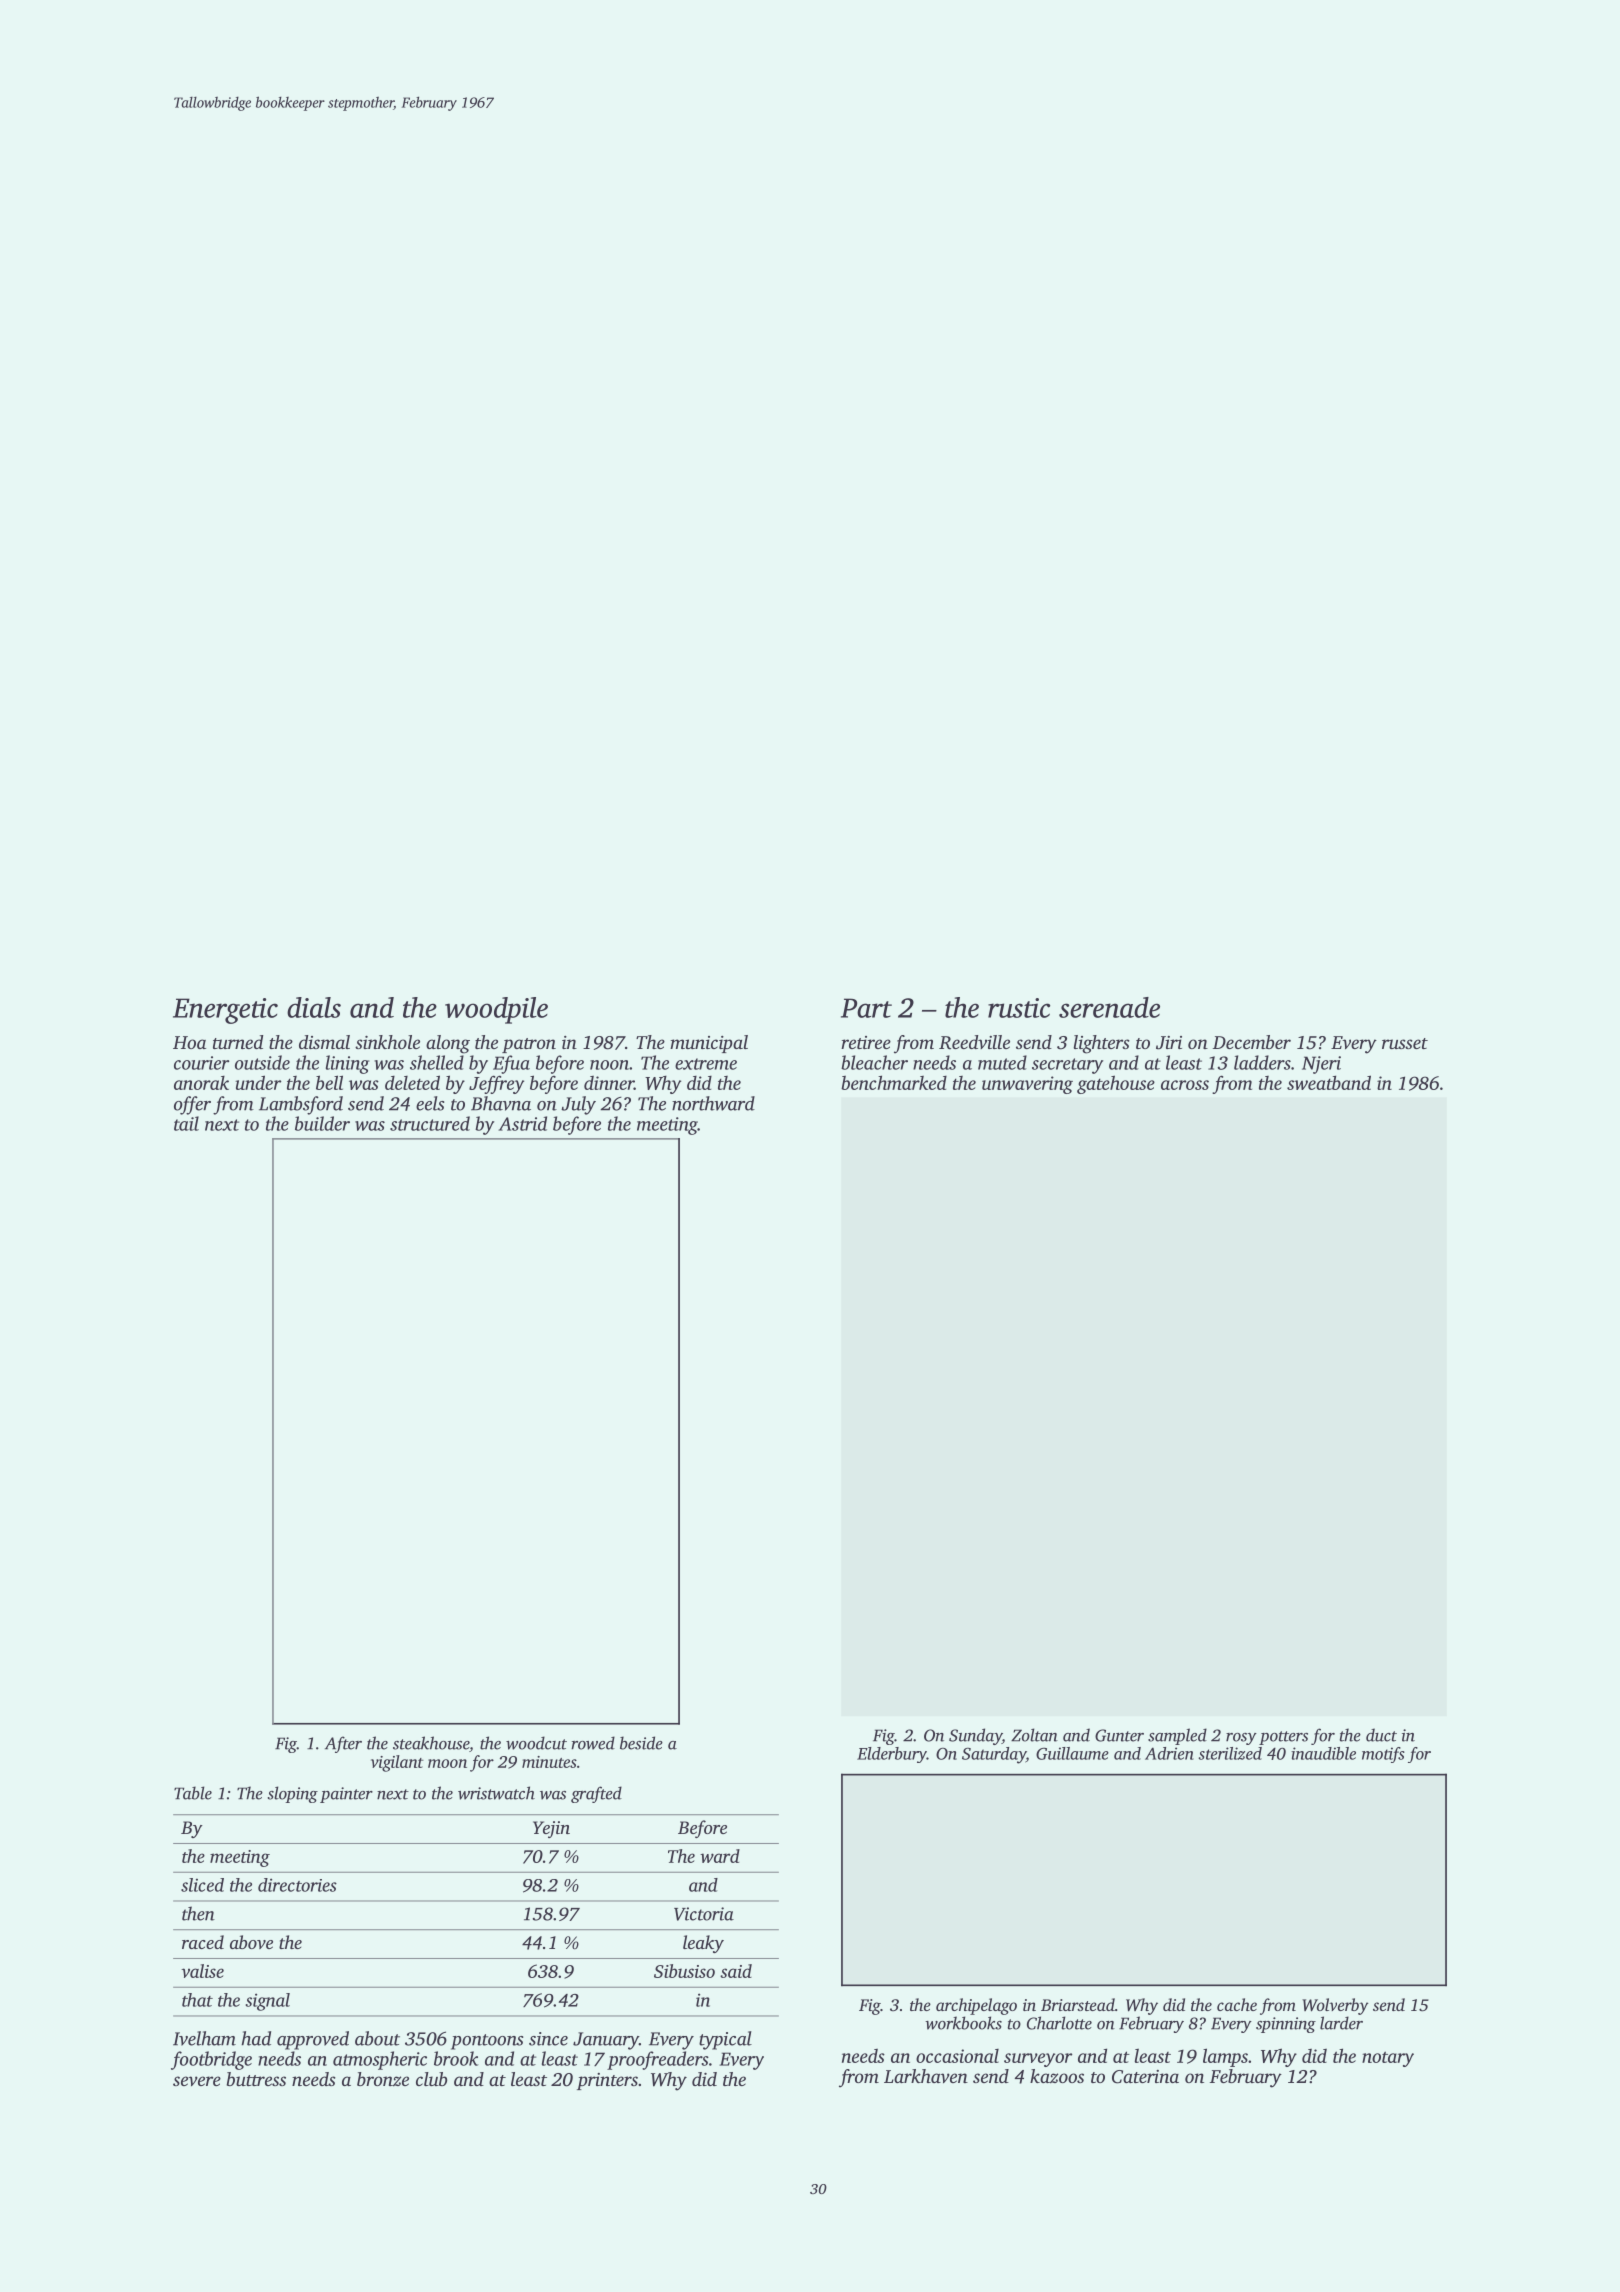 The image size is (1620, 2292). Describe the element at coordinates (1381, 1735) in the screenshot. I see `duct` at that location.
